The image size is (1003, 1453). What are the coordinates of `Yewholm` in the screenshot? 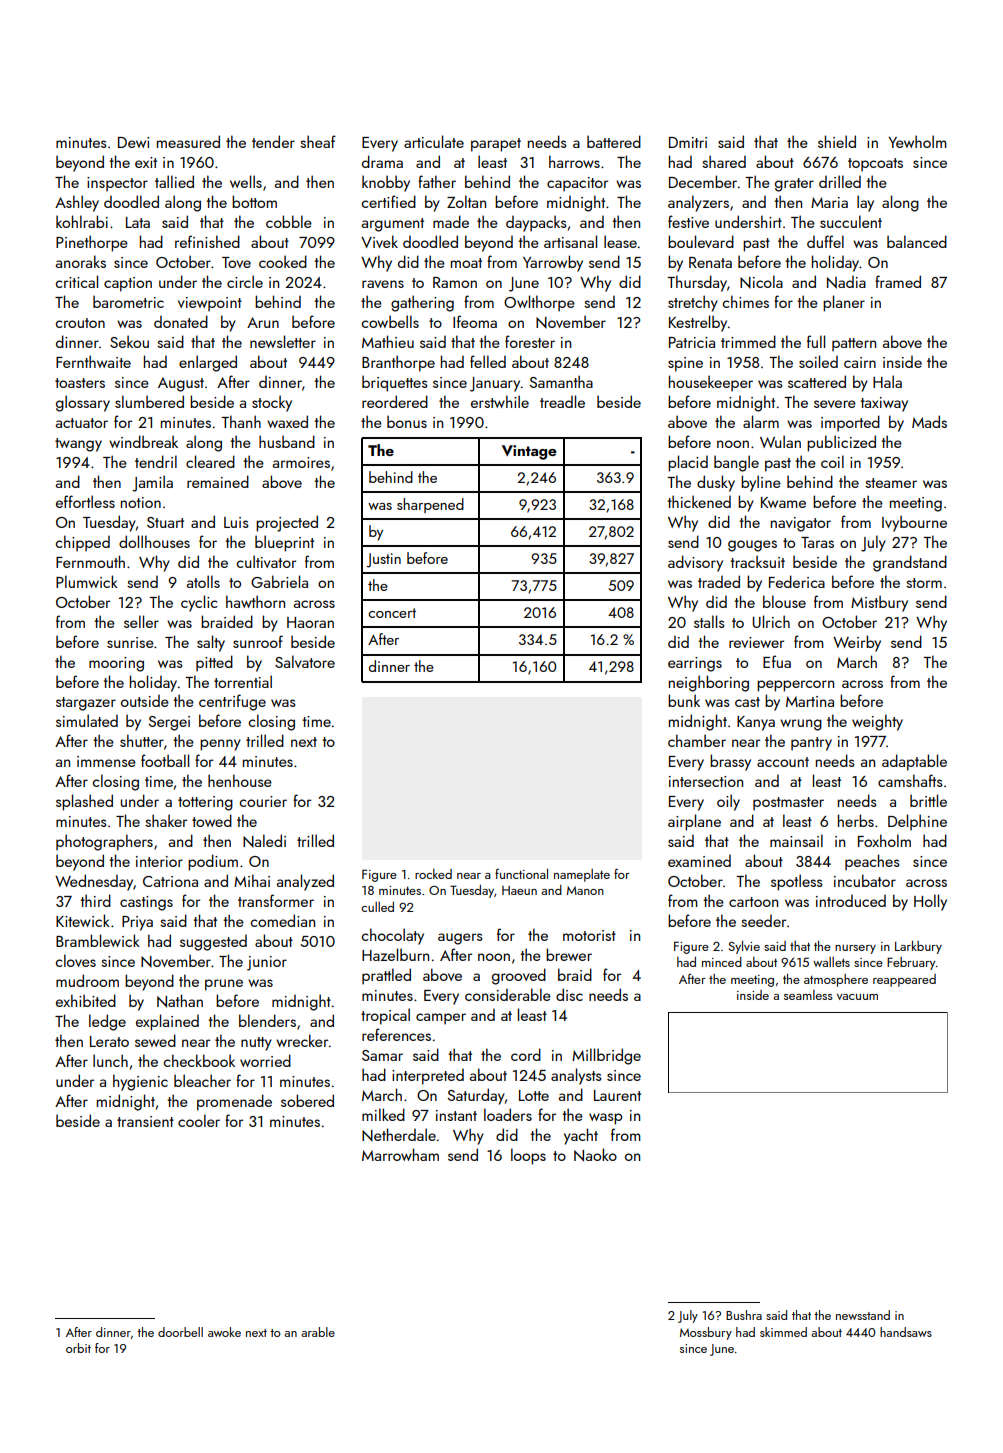 It's located at (917, 141).
